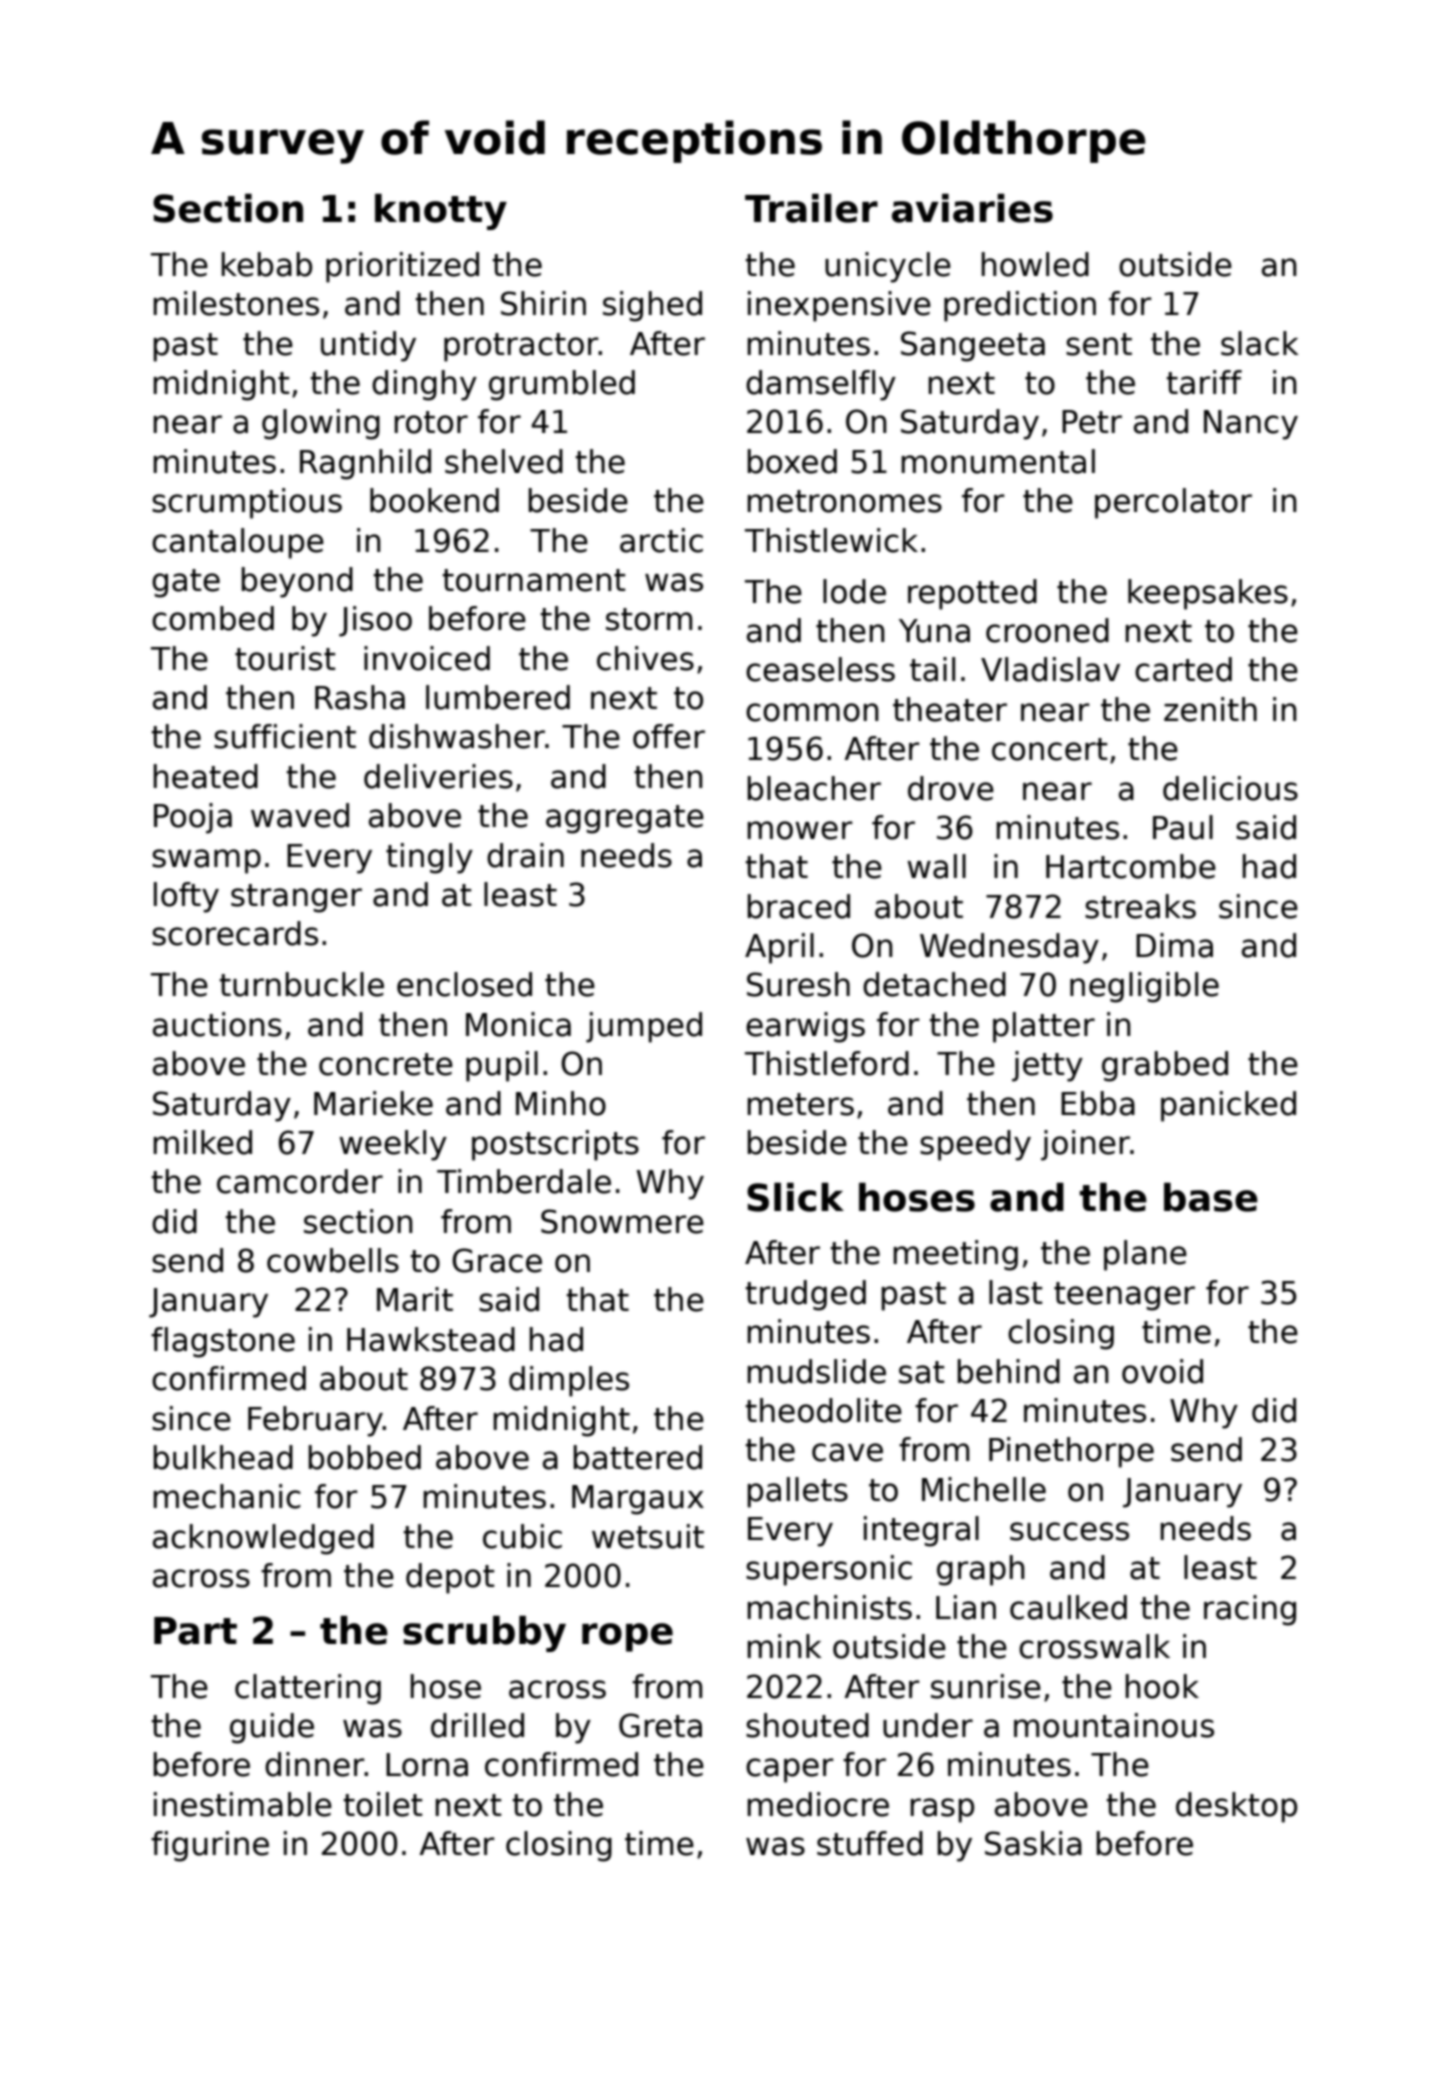 Image resolution: width=1450 pixels, height=2100 pixels. I want to click on Rasha, so click(360, 697).
